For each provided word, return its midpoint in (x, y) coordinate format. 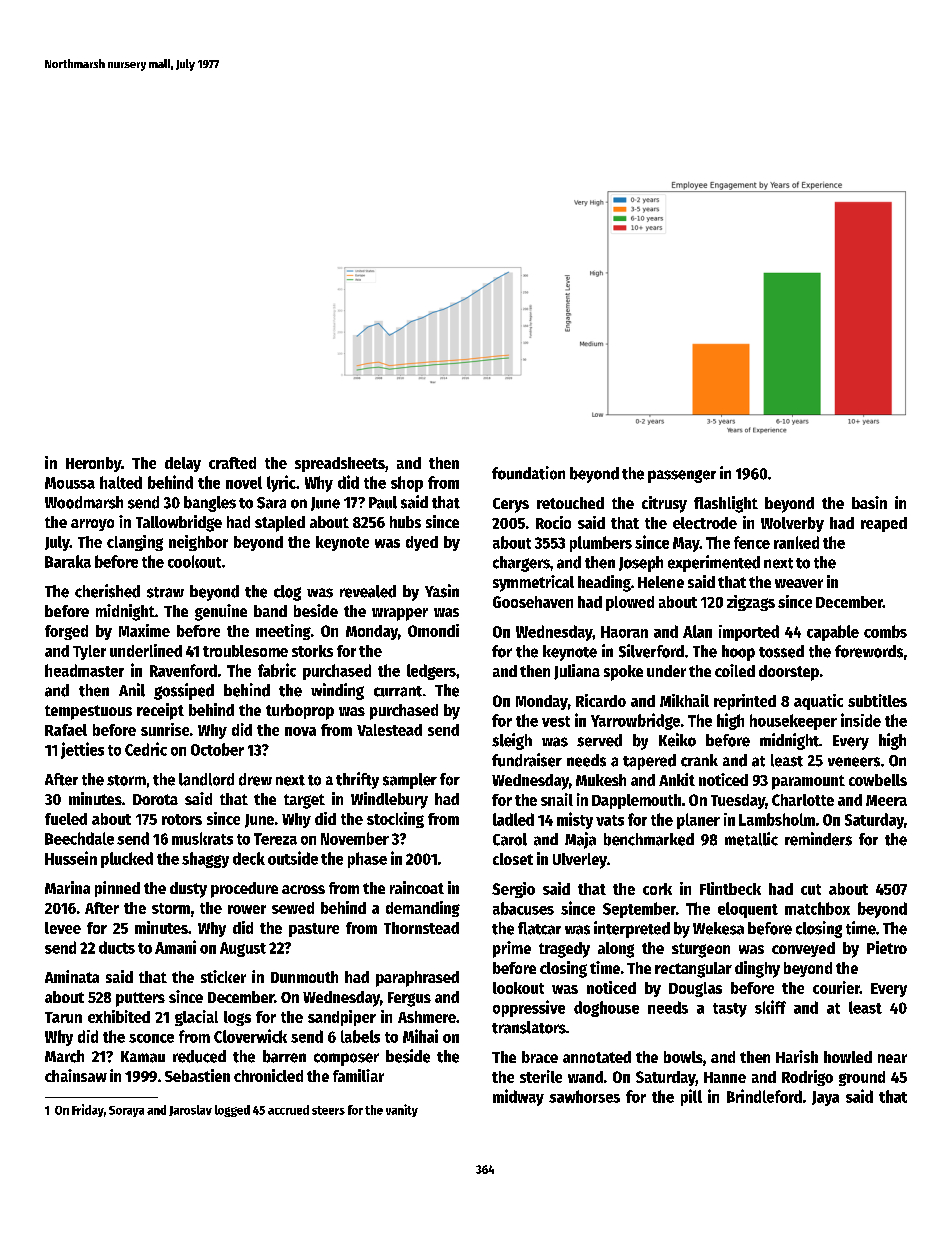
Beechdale (79, 838)
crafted (232, 463)
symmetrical (533, 583)
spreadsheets (340, 464)
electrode (705, 523)
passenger (682, 476)
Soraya (126, 1111)
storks (312, 651)
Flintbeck (730, 888)
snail (557, 799)
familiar (358, 1075)
